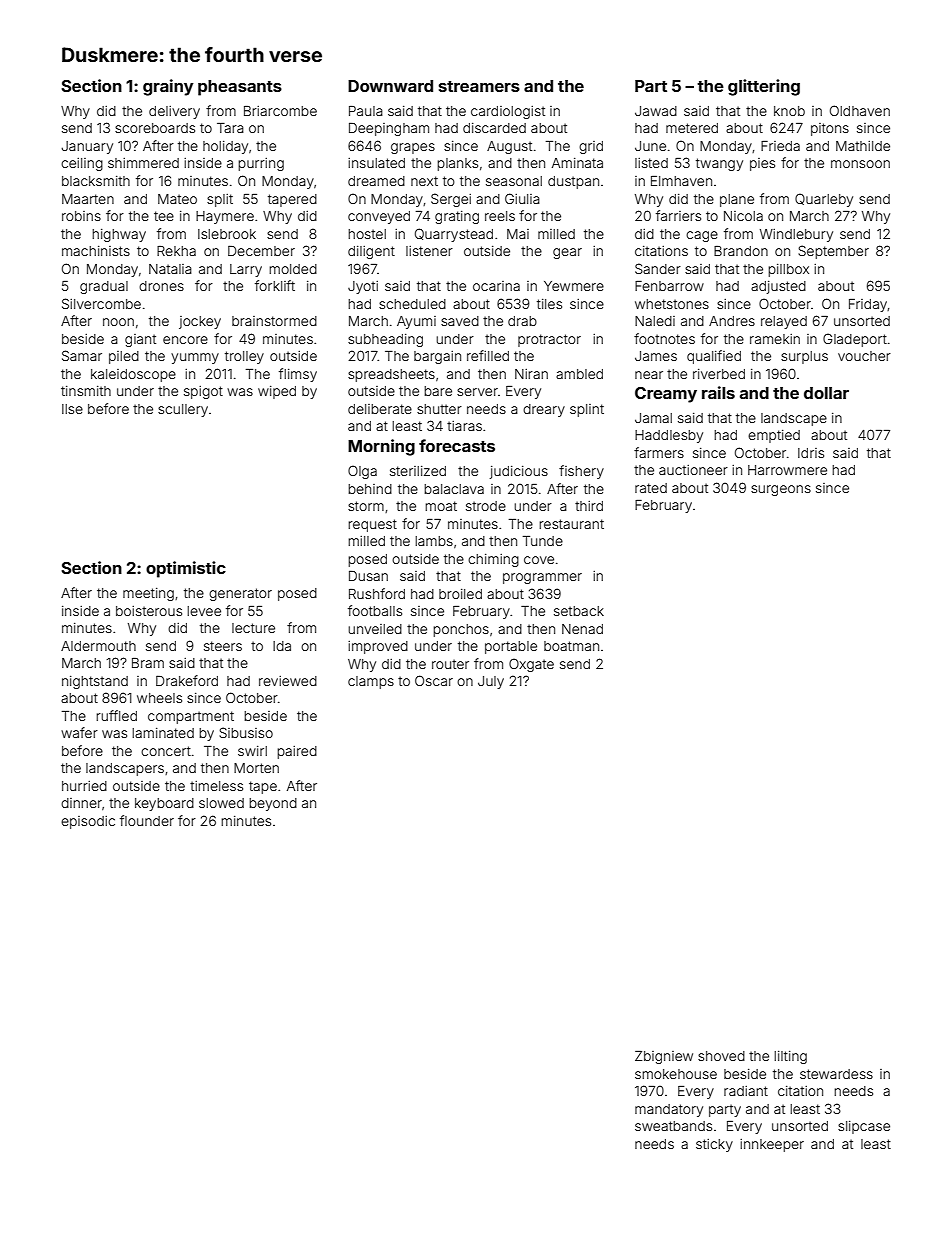 The width and height of the document is (952, 1233). What do you see at coordinates (230, 128) in the document?
I see `Tara` at bounding box center [230, 128].
